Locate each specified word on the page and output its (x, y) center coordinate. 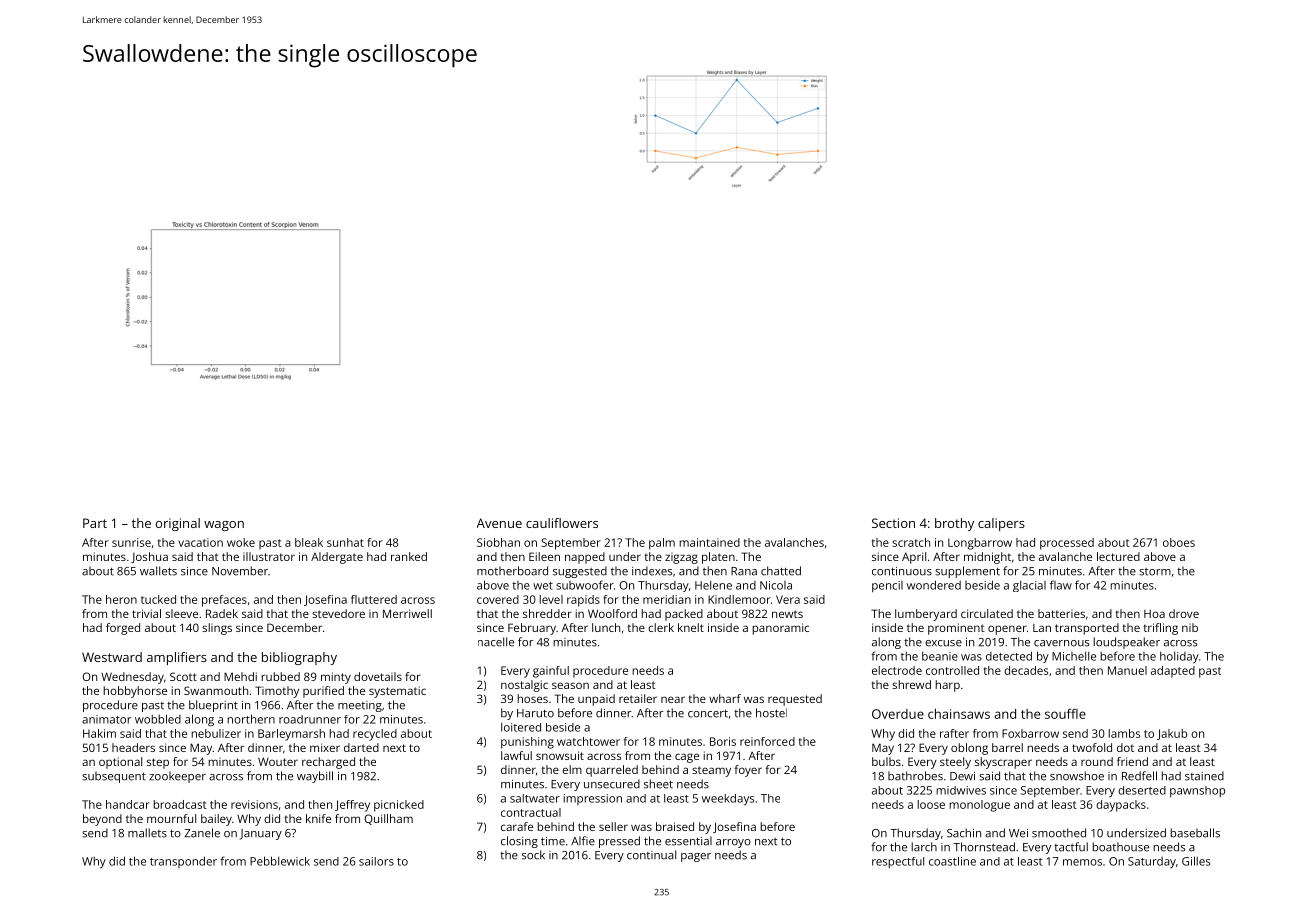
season (570, 685)
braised (675, 826)
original (178, 524)
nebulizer (216, 733)
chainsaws (959, 714)
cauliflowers (562, 523)
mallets (147, 833)
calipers (1001, 524)
